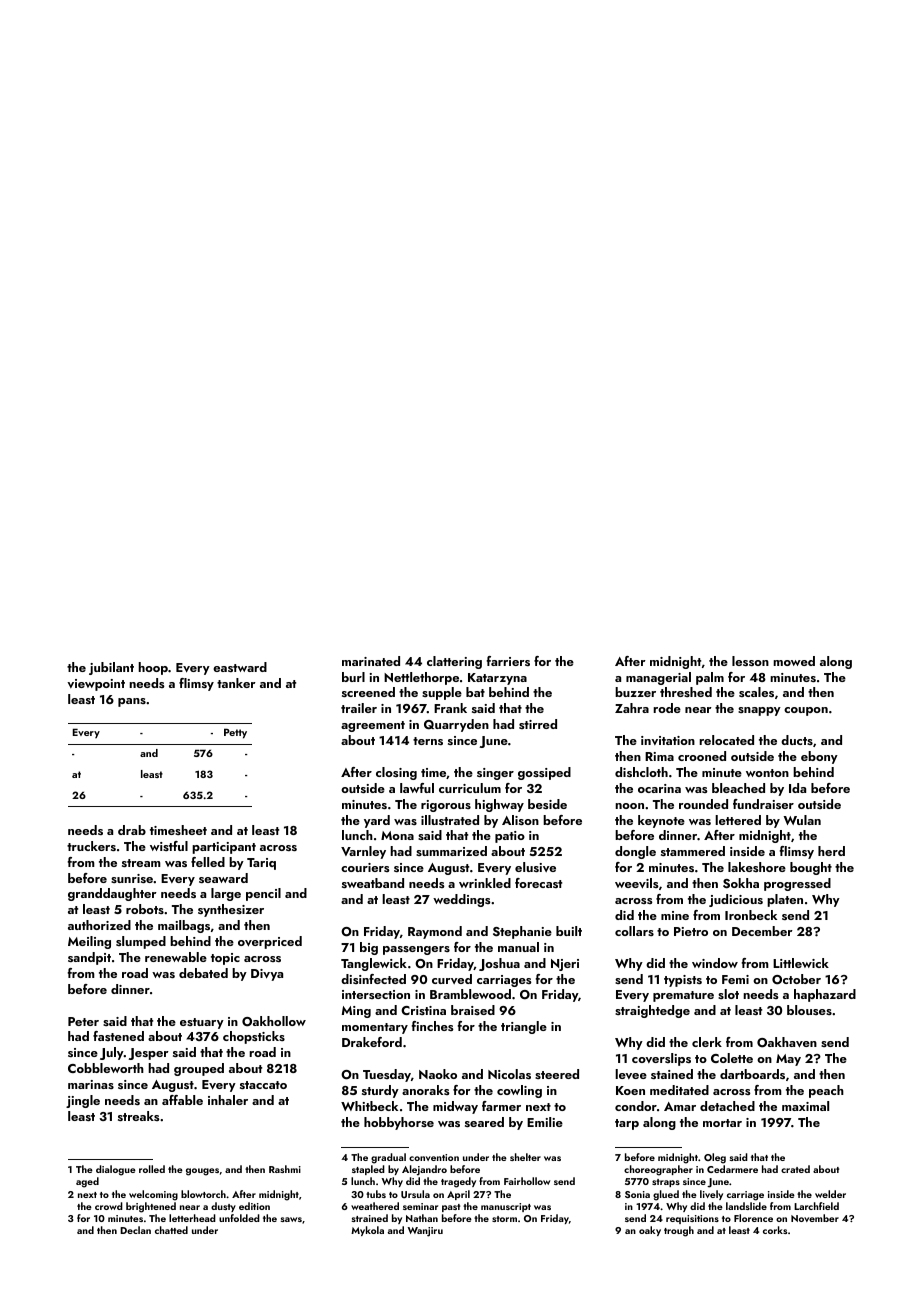 This page has width=924, height=1308. I want to click on Njeri, so click(565, 965).
